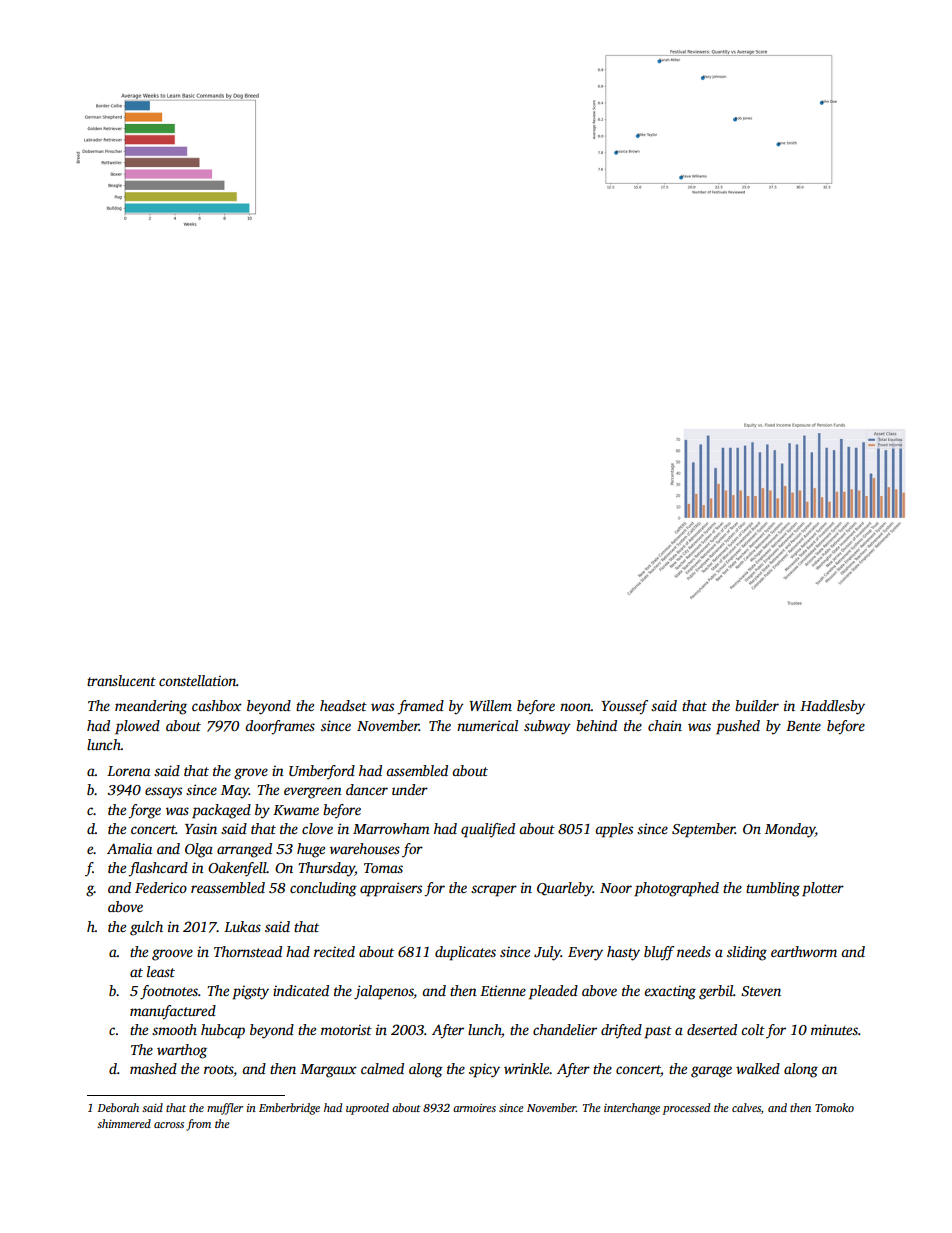  What do you see at coordinates (773, 889) in the screenshot?
I see `tumbling` at bounding box center [773, 889].
